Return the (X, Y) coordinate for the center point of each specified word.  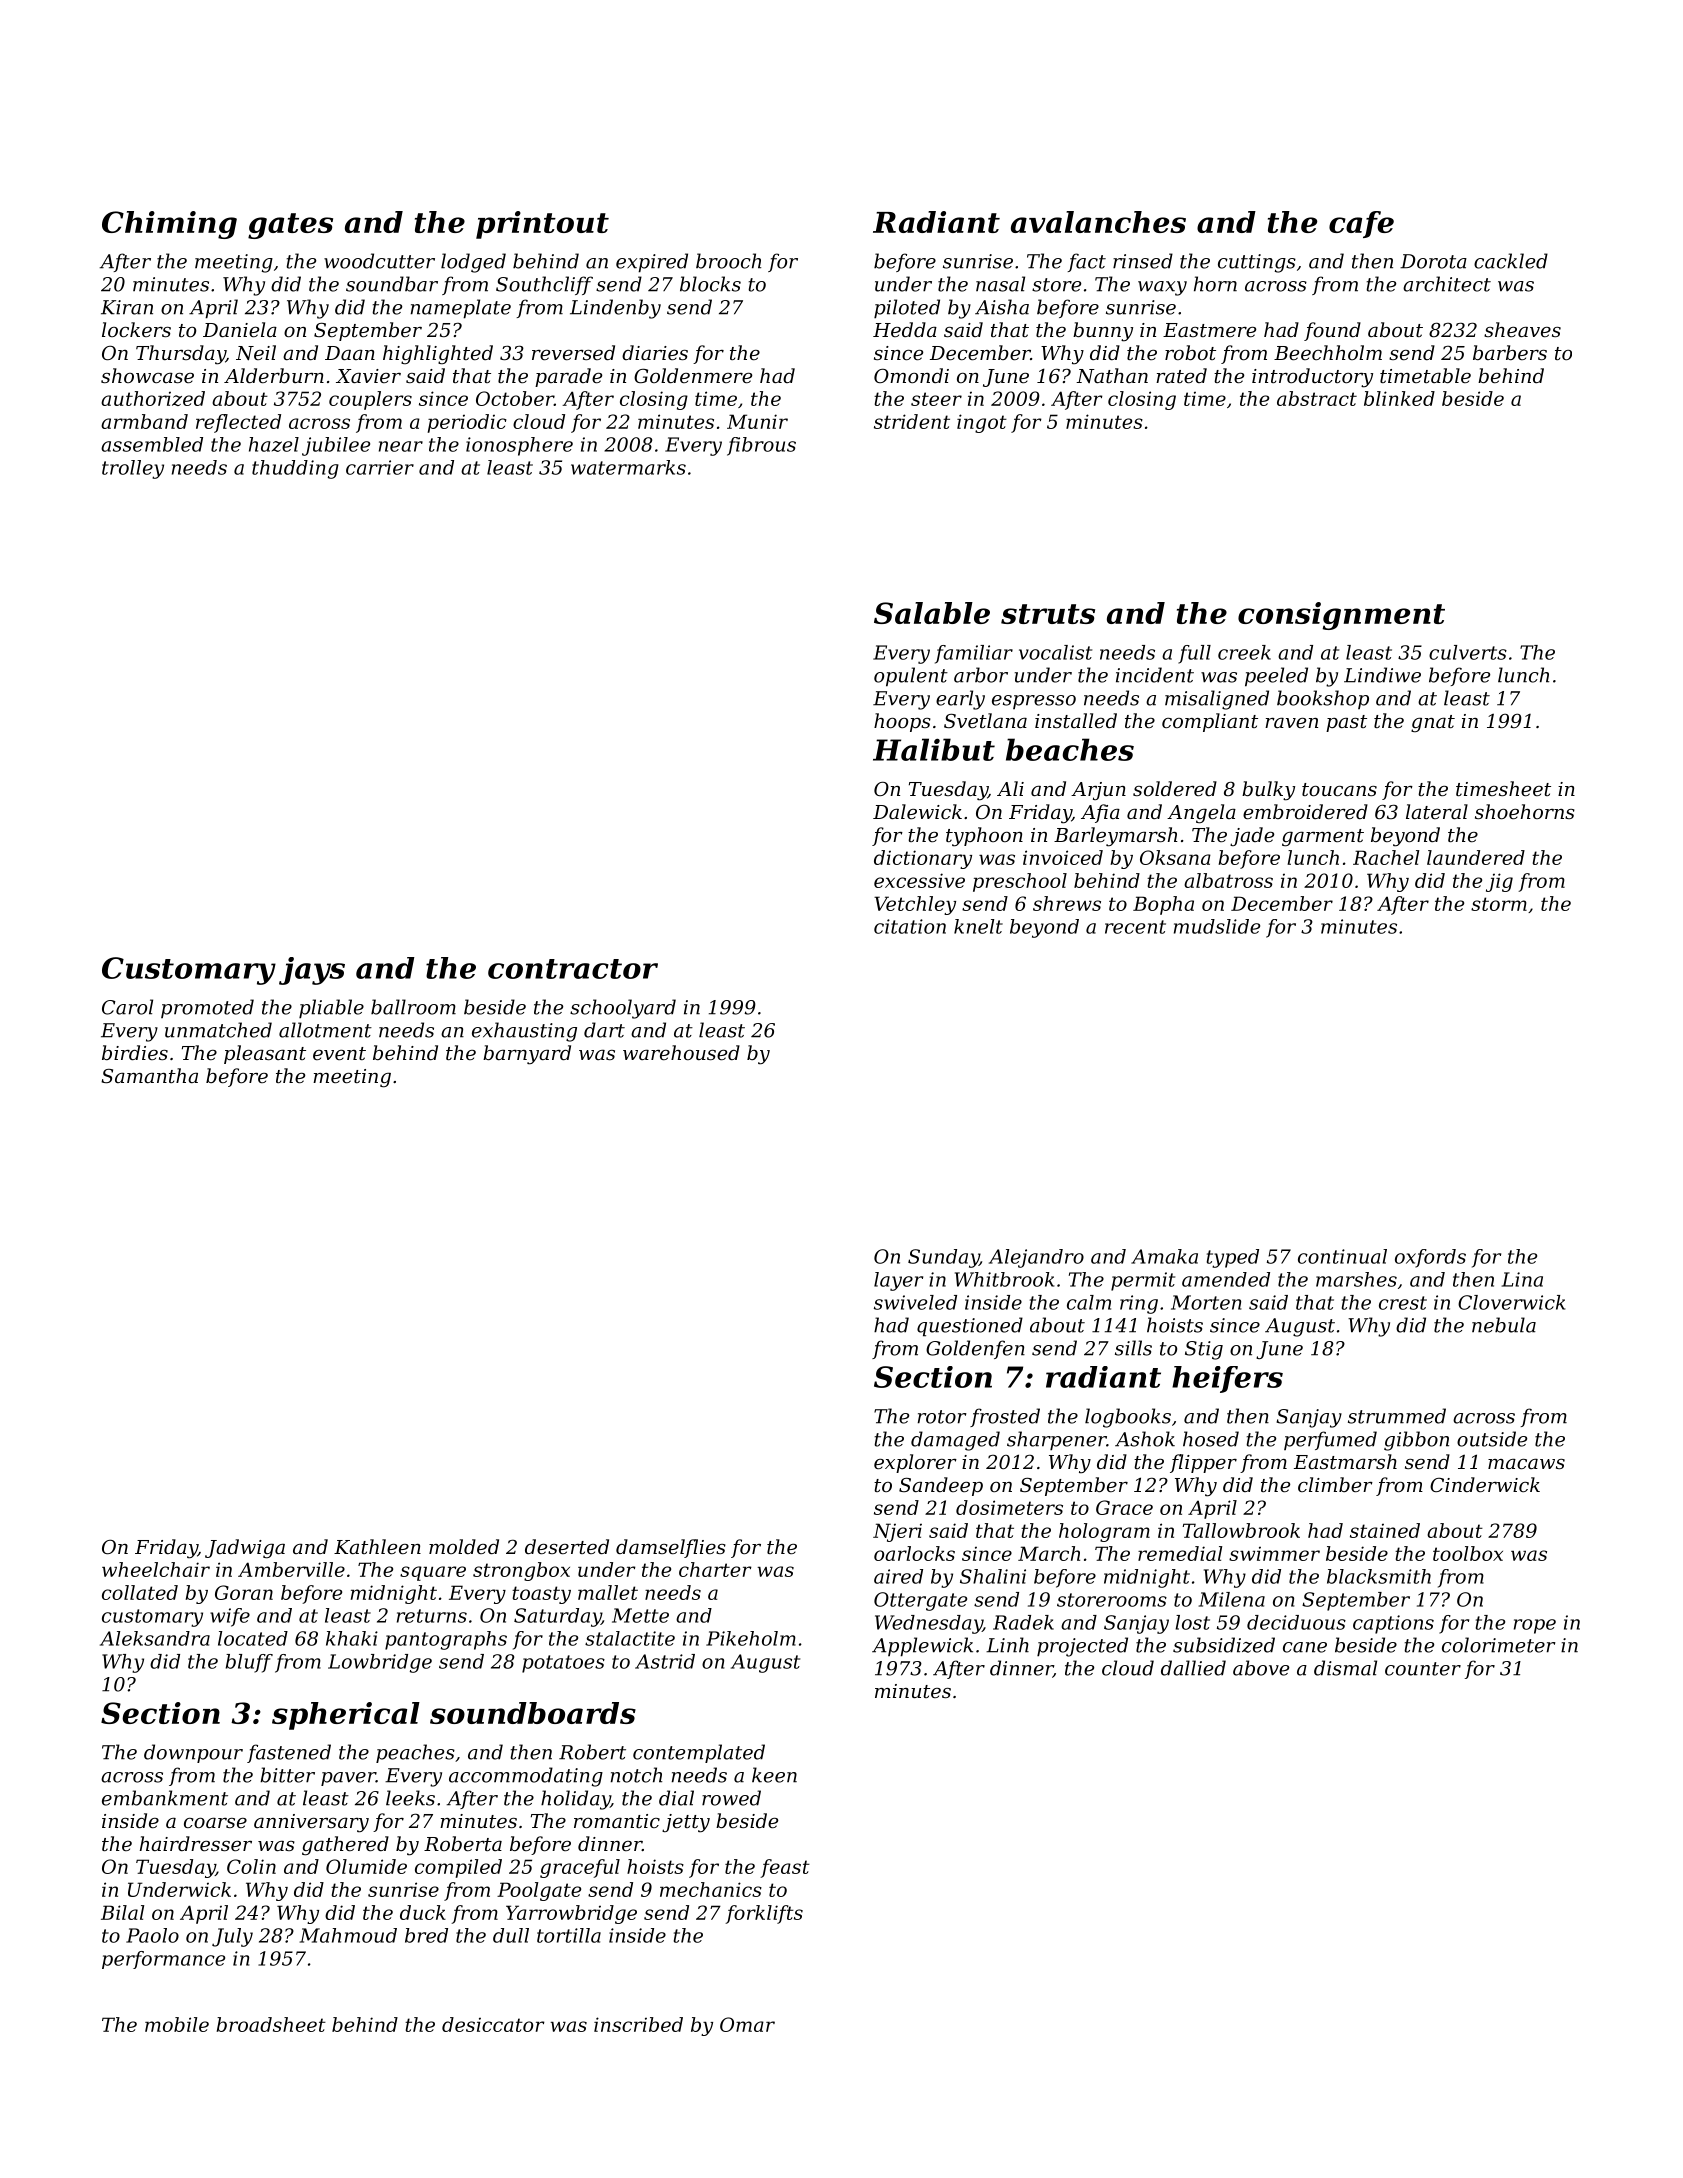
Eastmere (1209, 330)
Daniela (240, 329)
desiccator (493, 2024)
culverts (1468, 652)
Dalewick (917, 811)
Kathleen (377, 1546)
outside (1492, 1439)
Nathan (1112, 375)
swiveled (915, 1302)
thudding (295, 469)
